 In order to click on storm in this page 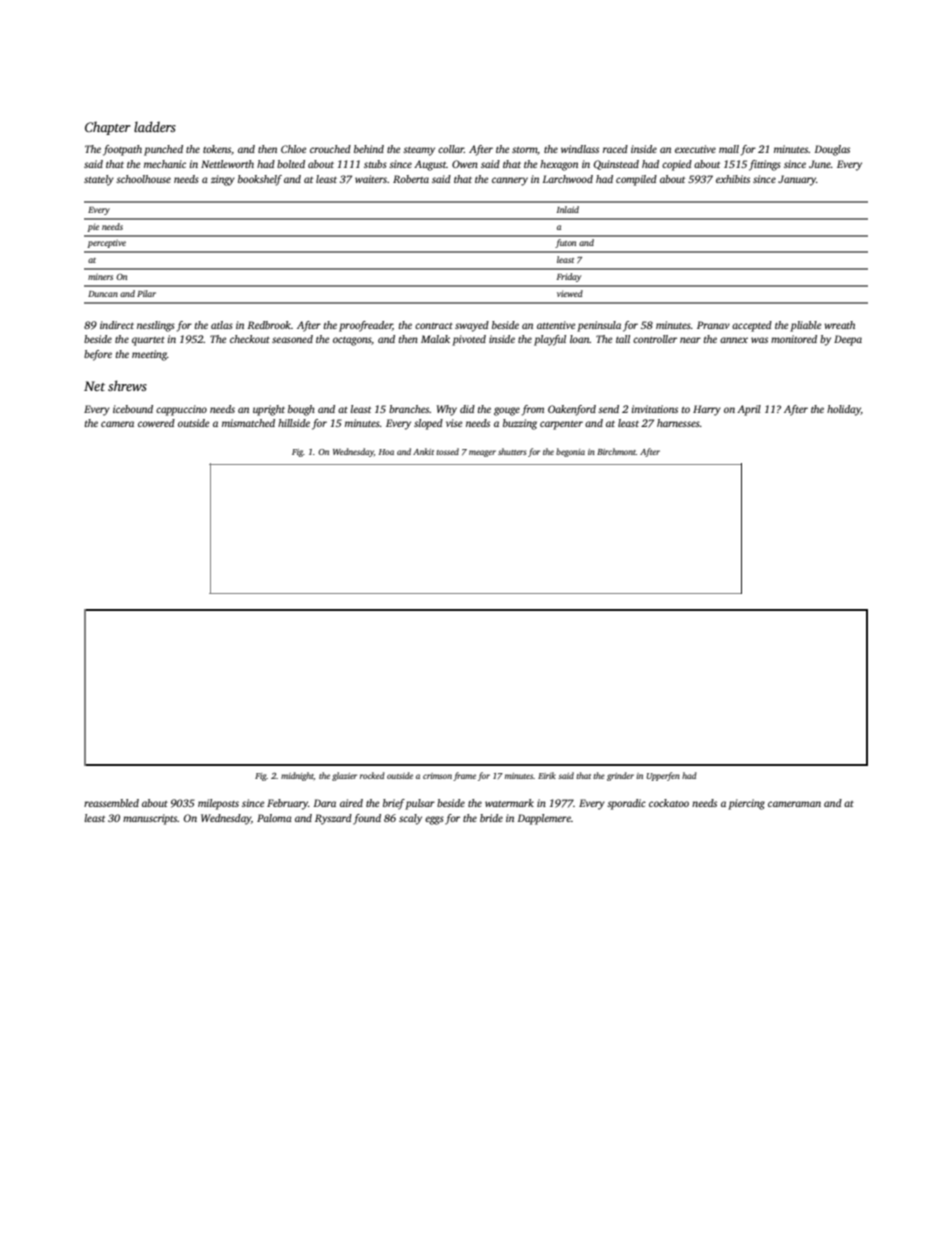, I will do `click(525, 150)`.
